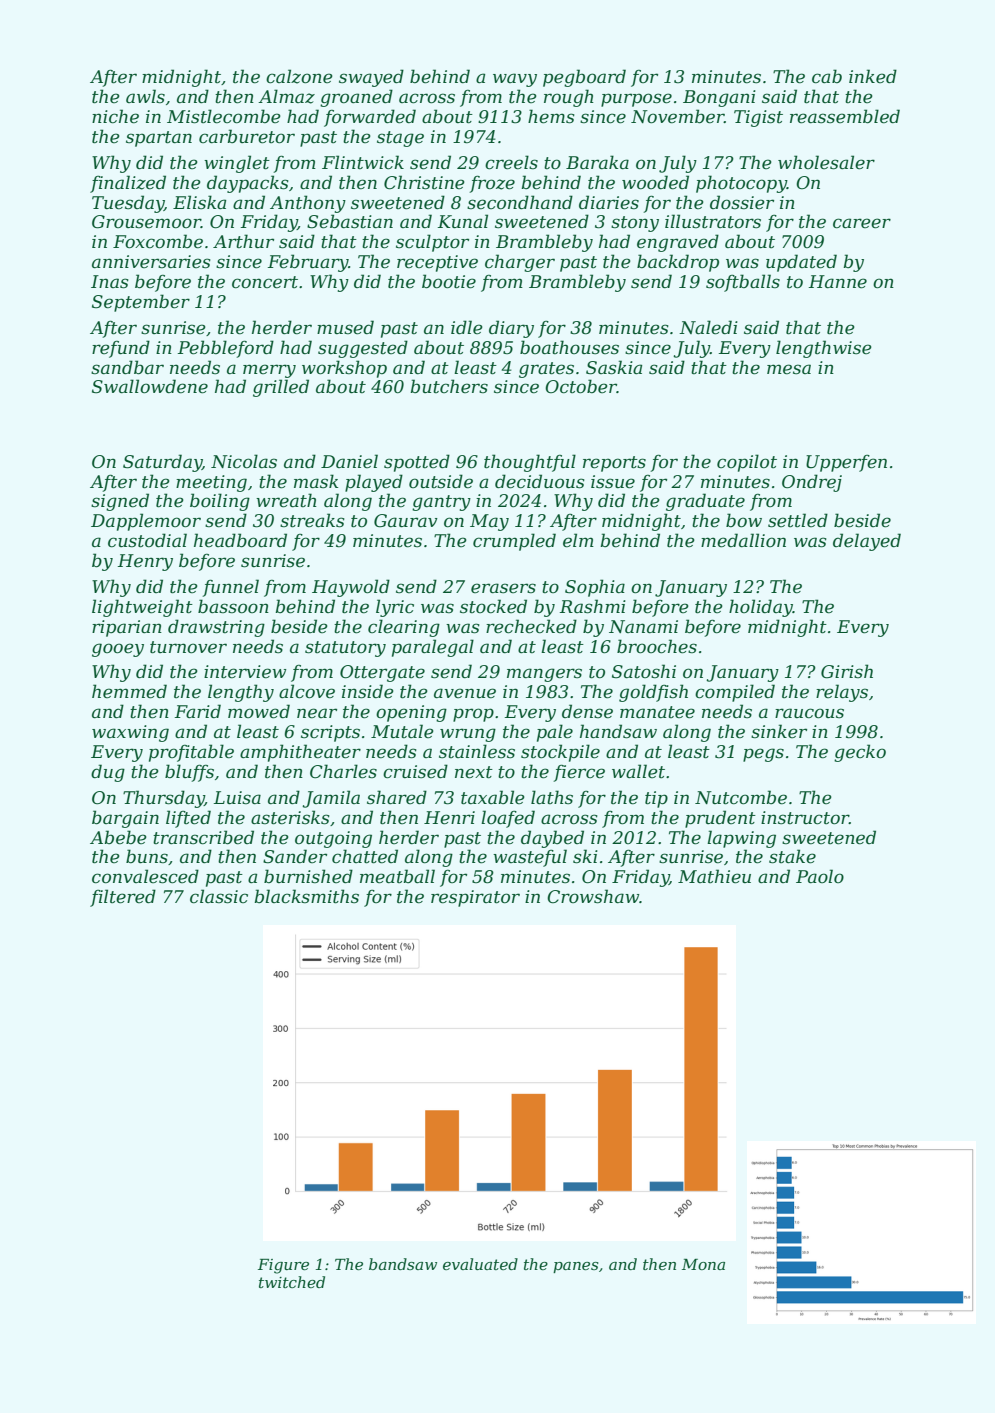 The image size is (995, 1413). Describe the element at coordinates (219, 896) in the page. I see `classic` at that location.
